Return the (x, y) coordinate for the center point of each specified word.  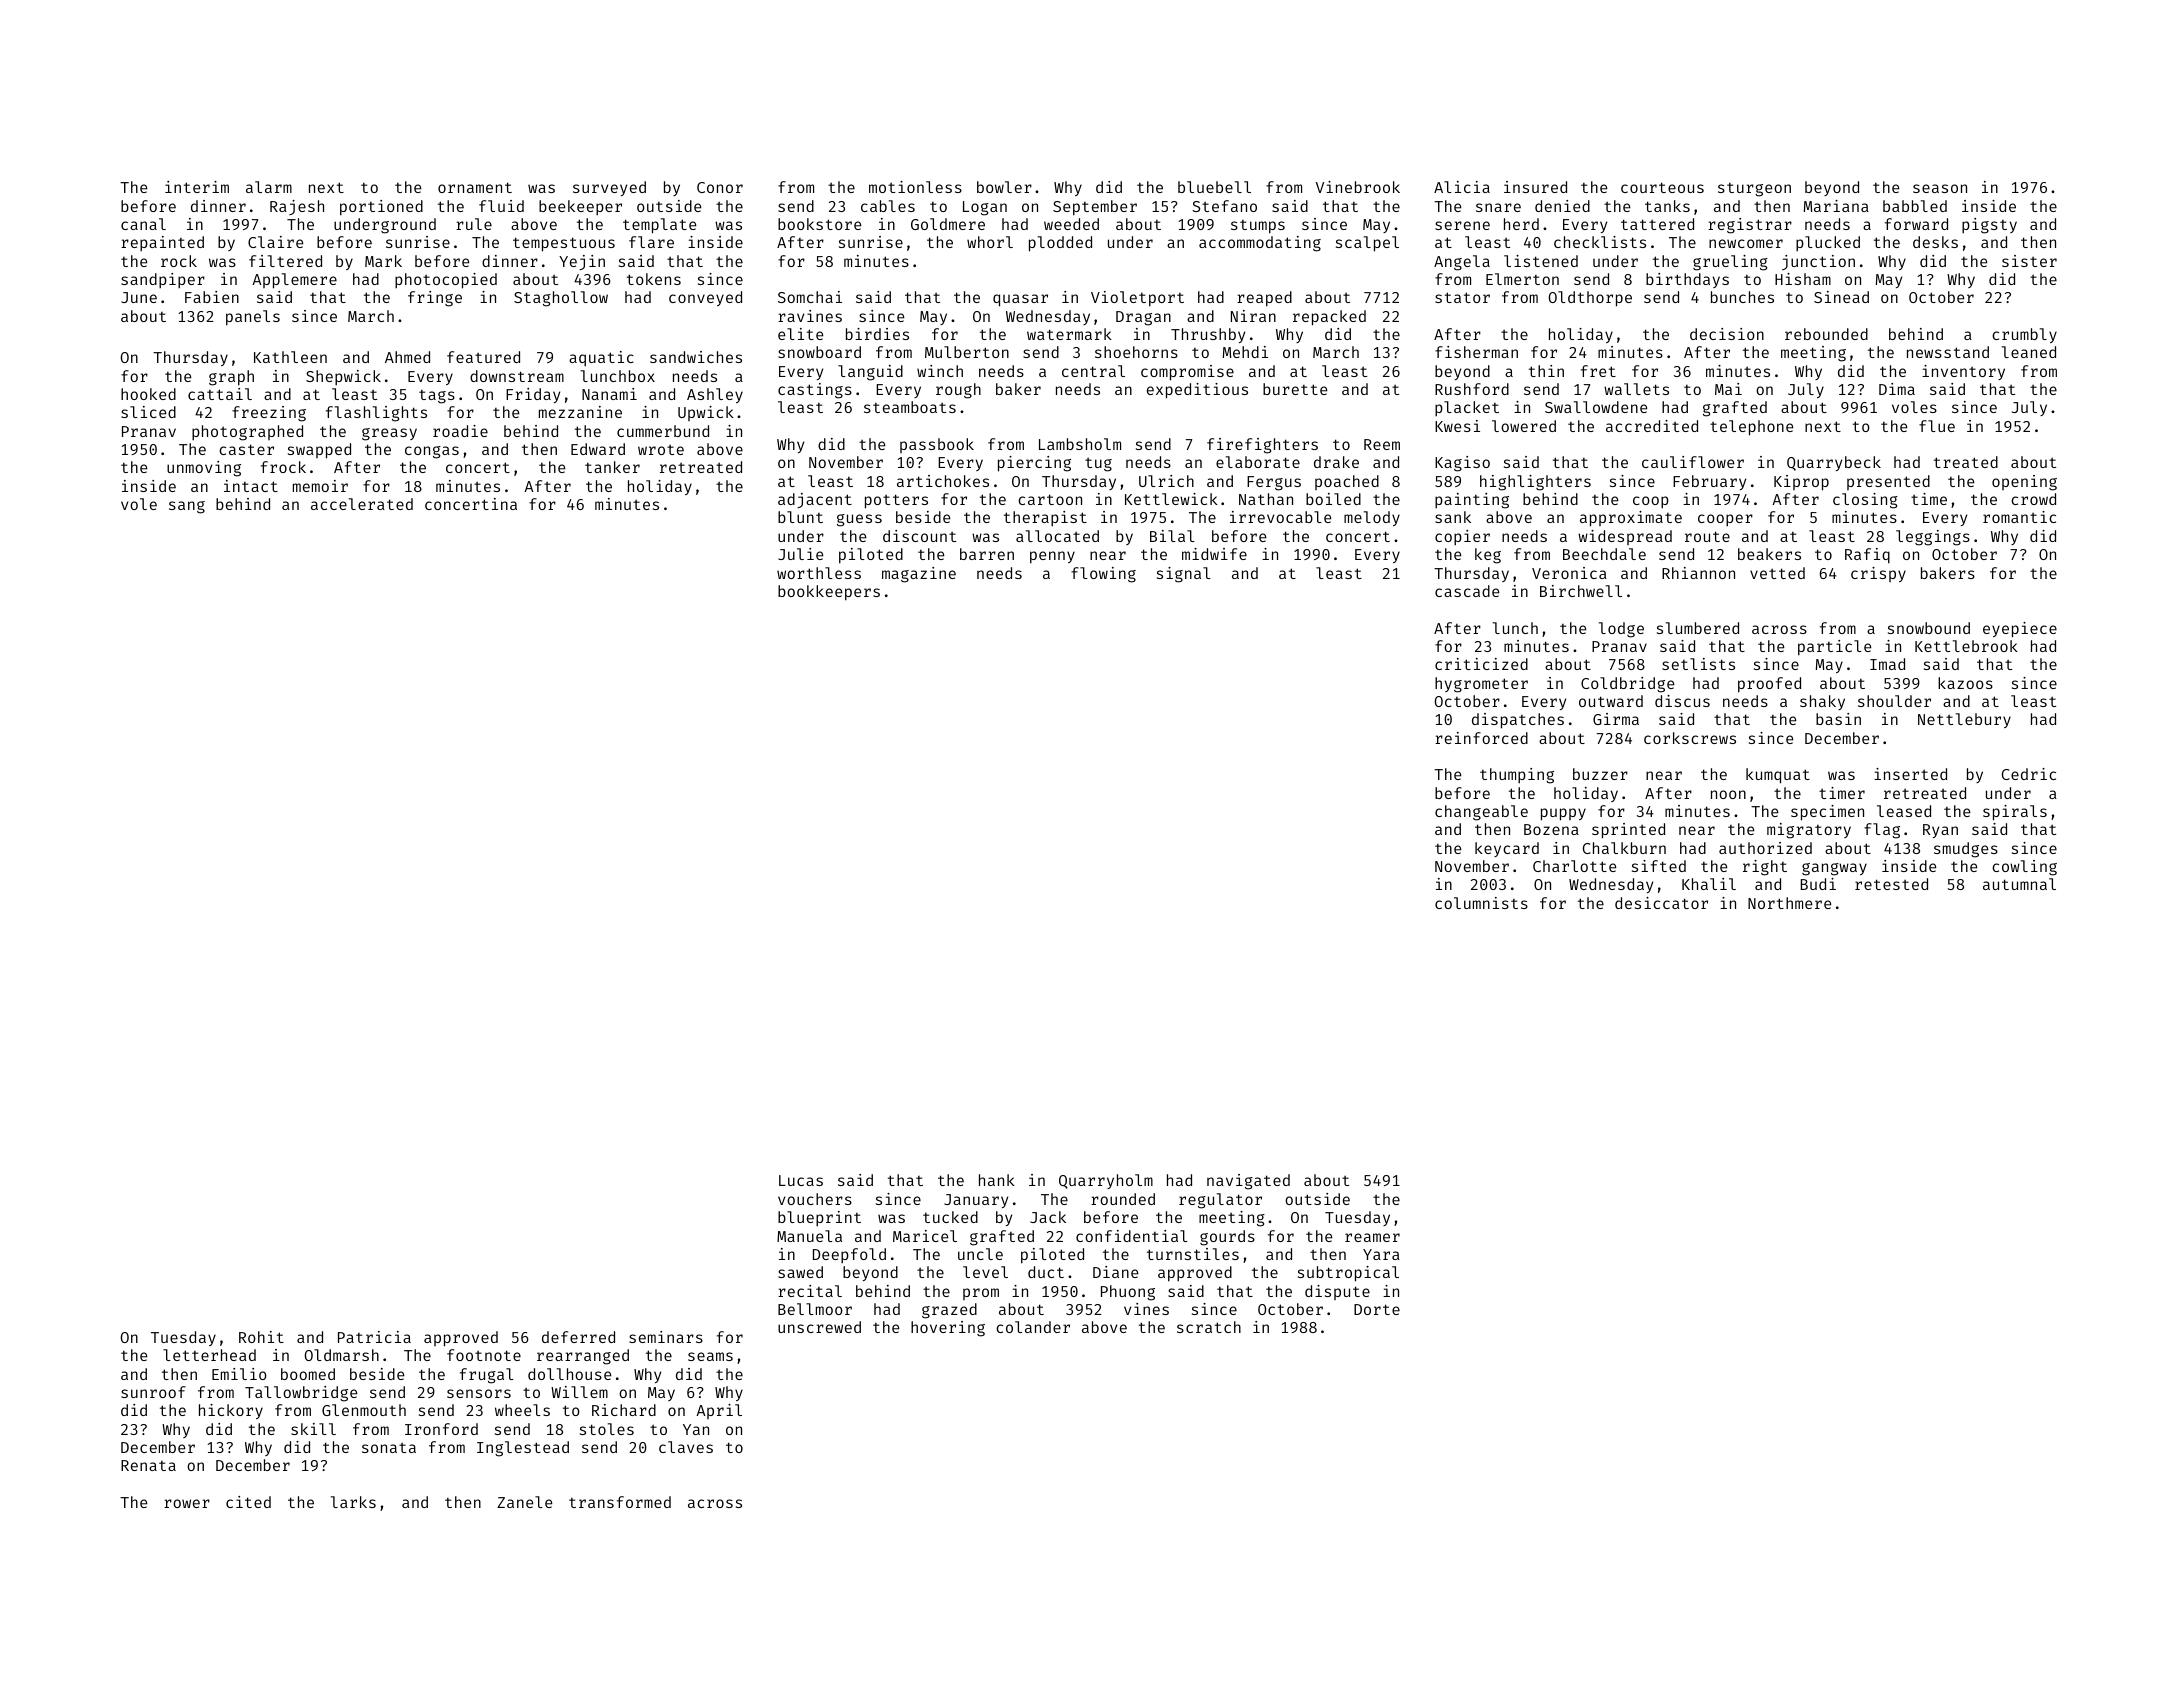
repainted (162, 243)
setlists (1698, 664)
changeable (1481, 813)
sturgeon (1754, 190)
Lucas (801, 1180)
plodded (1060, 244)
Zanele (525, 1502)
